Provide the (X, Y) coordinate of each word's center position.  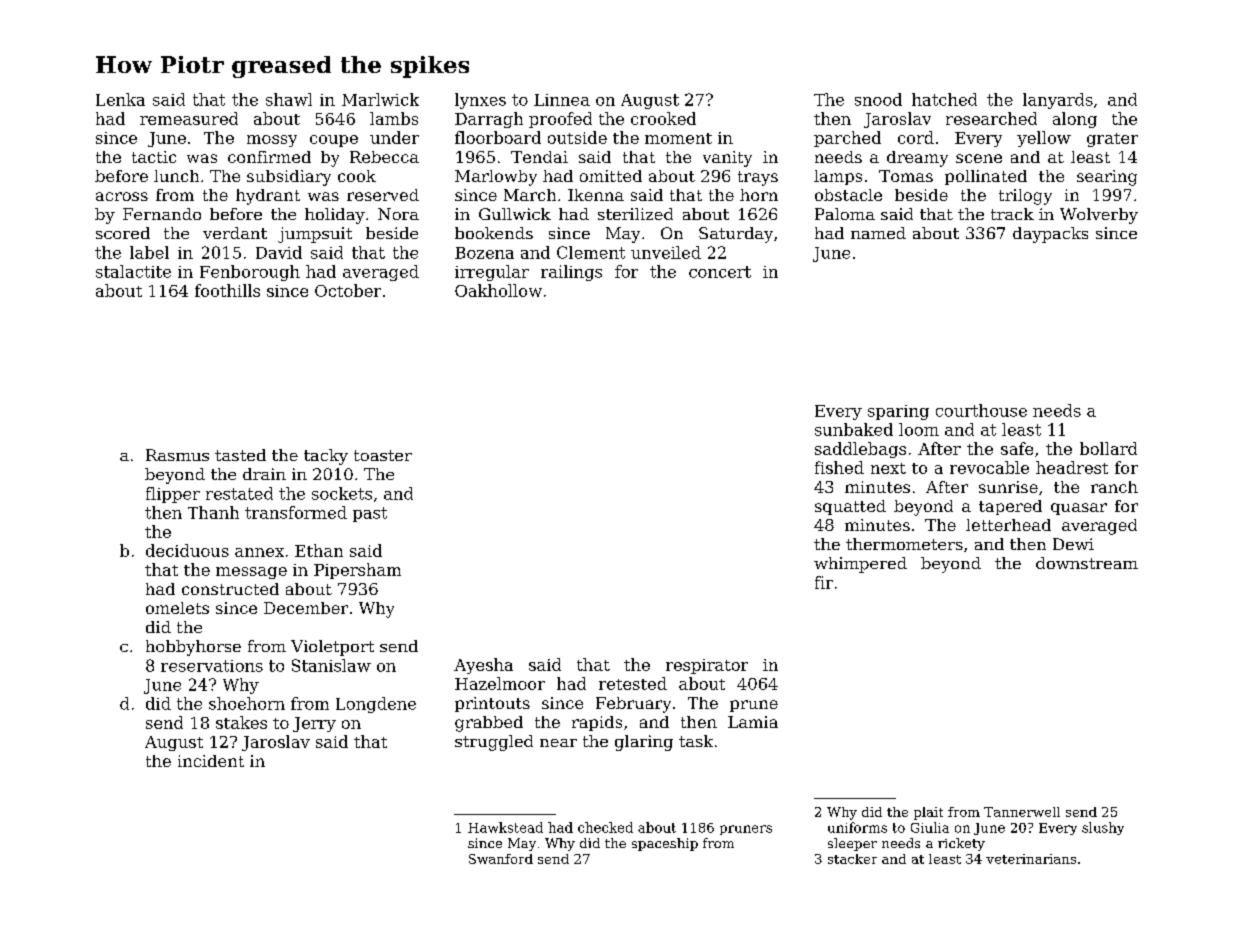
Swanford (501, 859)
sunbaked (854, 429)
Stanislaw (331, 665)
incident (211, 761)
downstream (1087, 563)
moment (678, 138)
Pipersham (357, 571)
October (348, 290)
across (122, 196)
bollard (1108, 448)
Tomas (906, 176)
